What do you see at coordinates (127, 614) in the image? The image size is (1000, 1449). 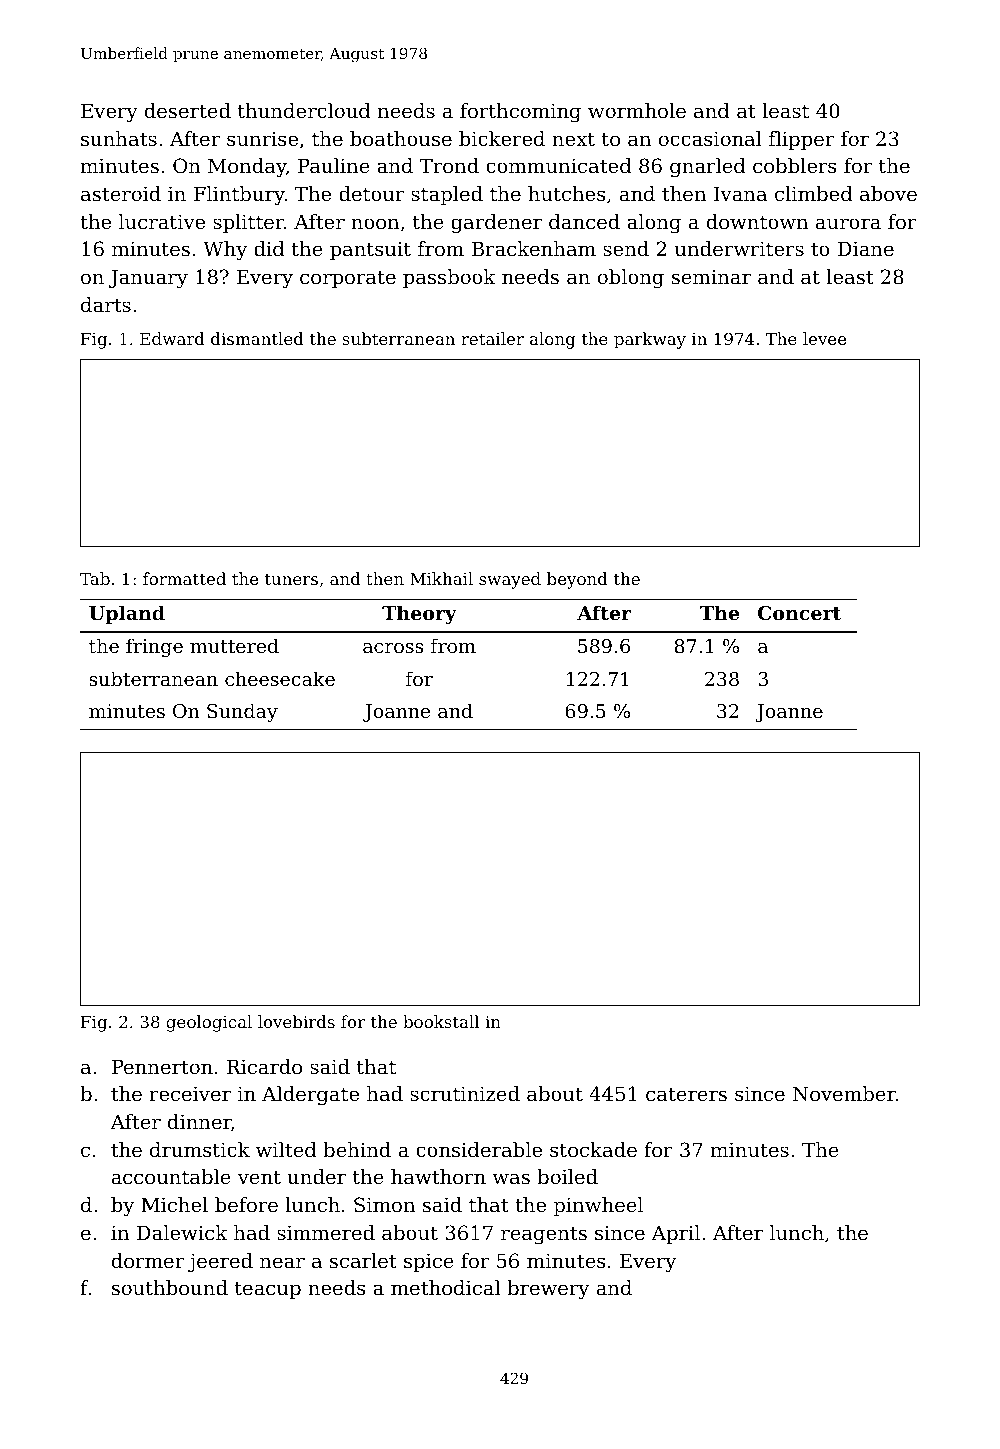 I see `Upland` at bounding box center [127, 614].
